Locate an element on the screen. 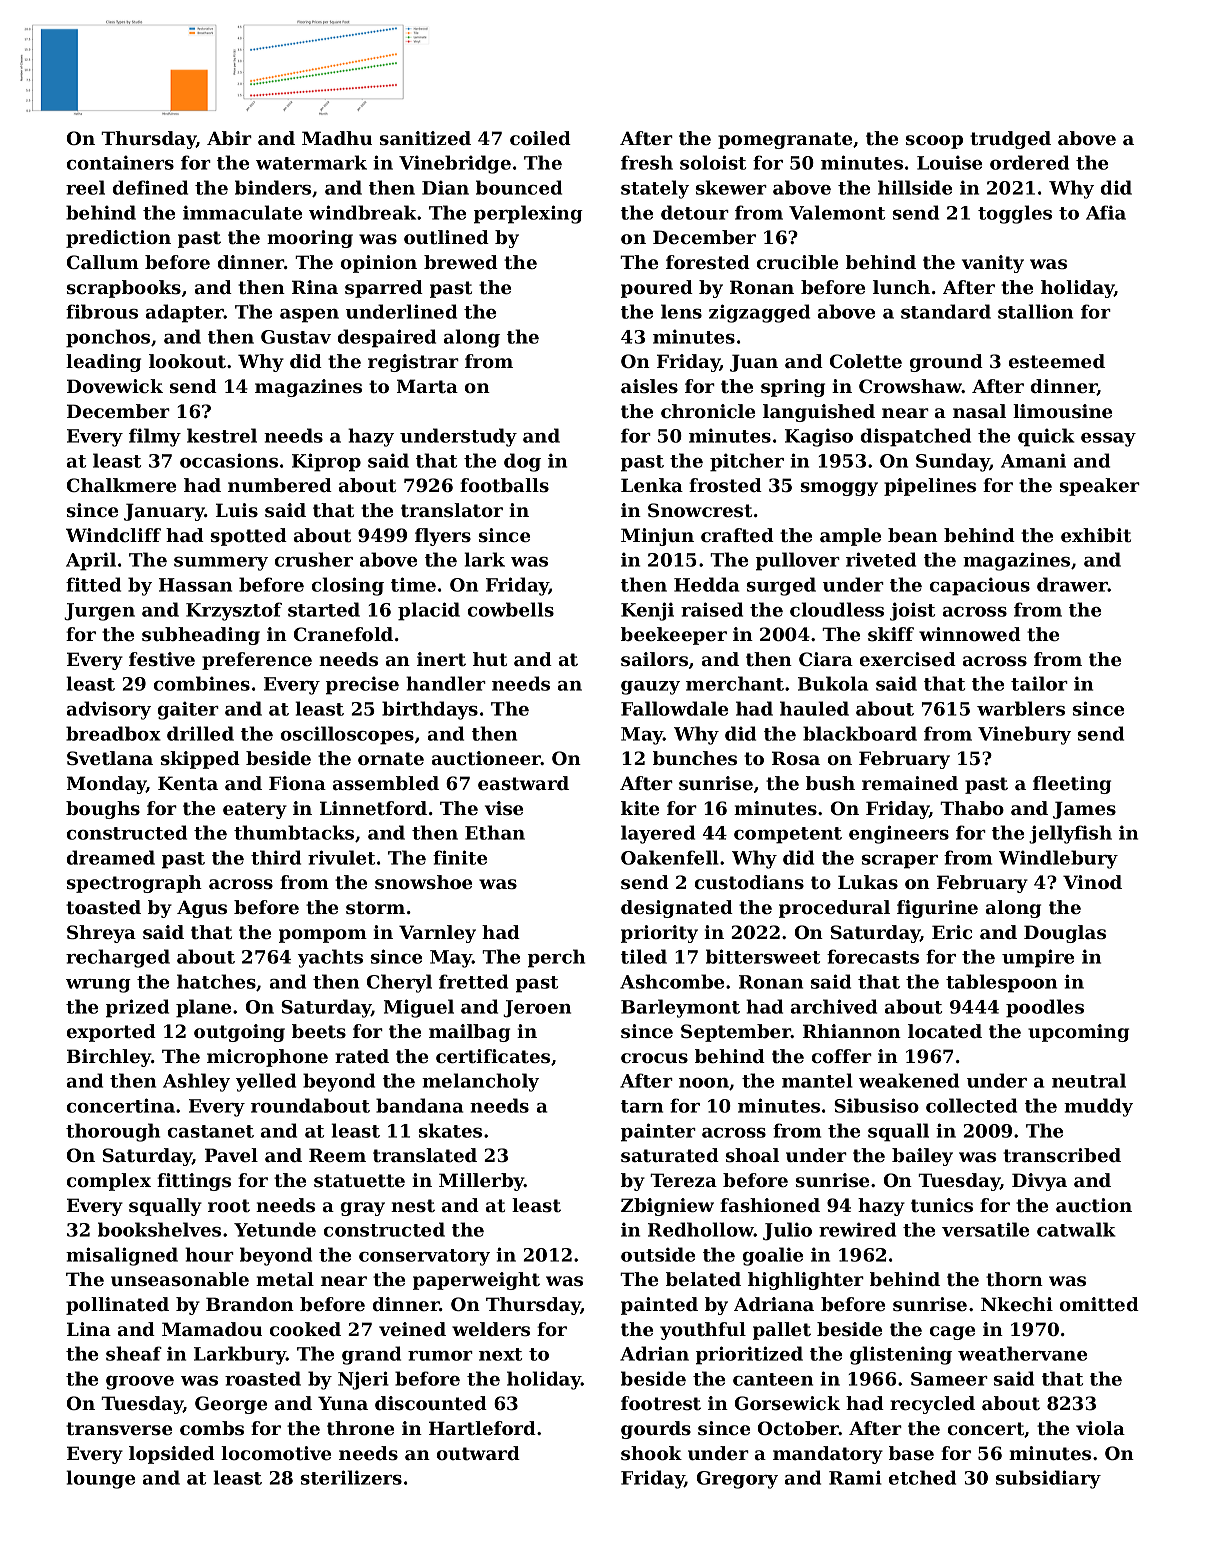 This screenshot has width=1207, height=1562. subsidiary is located at coordinates (1048, 1479).
